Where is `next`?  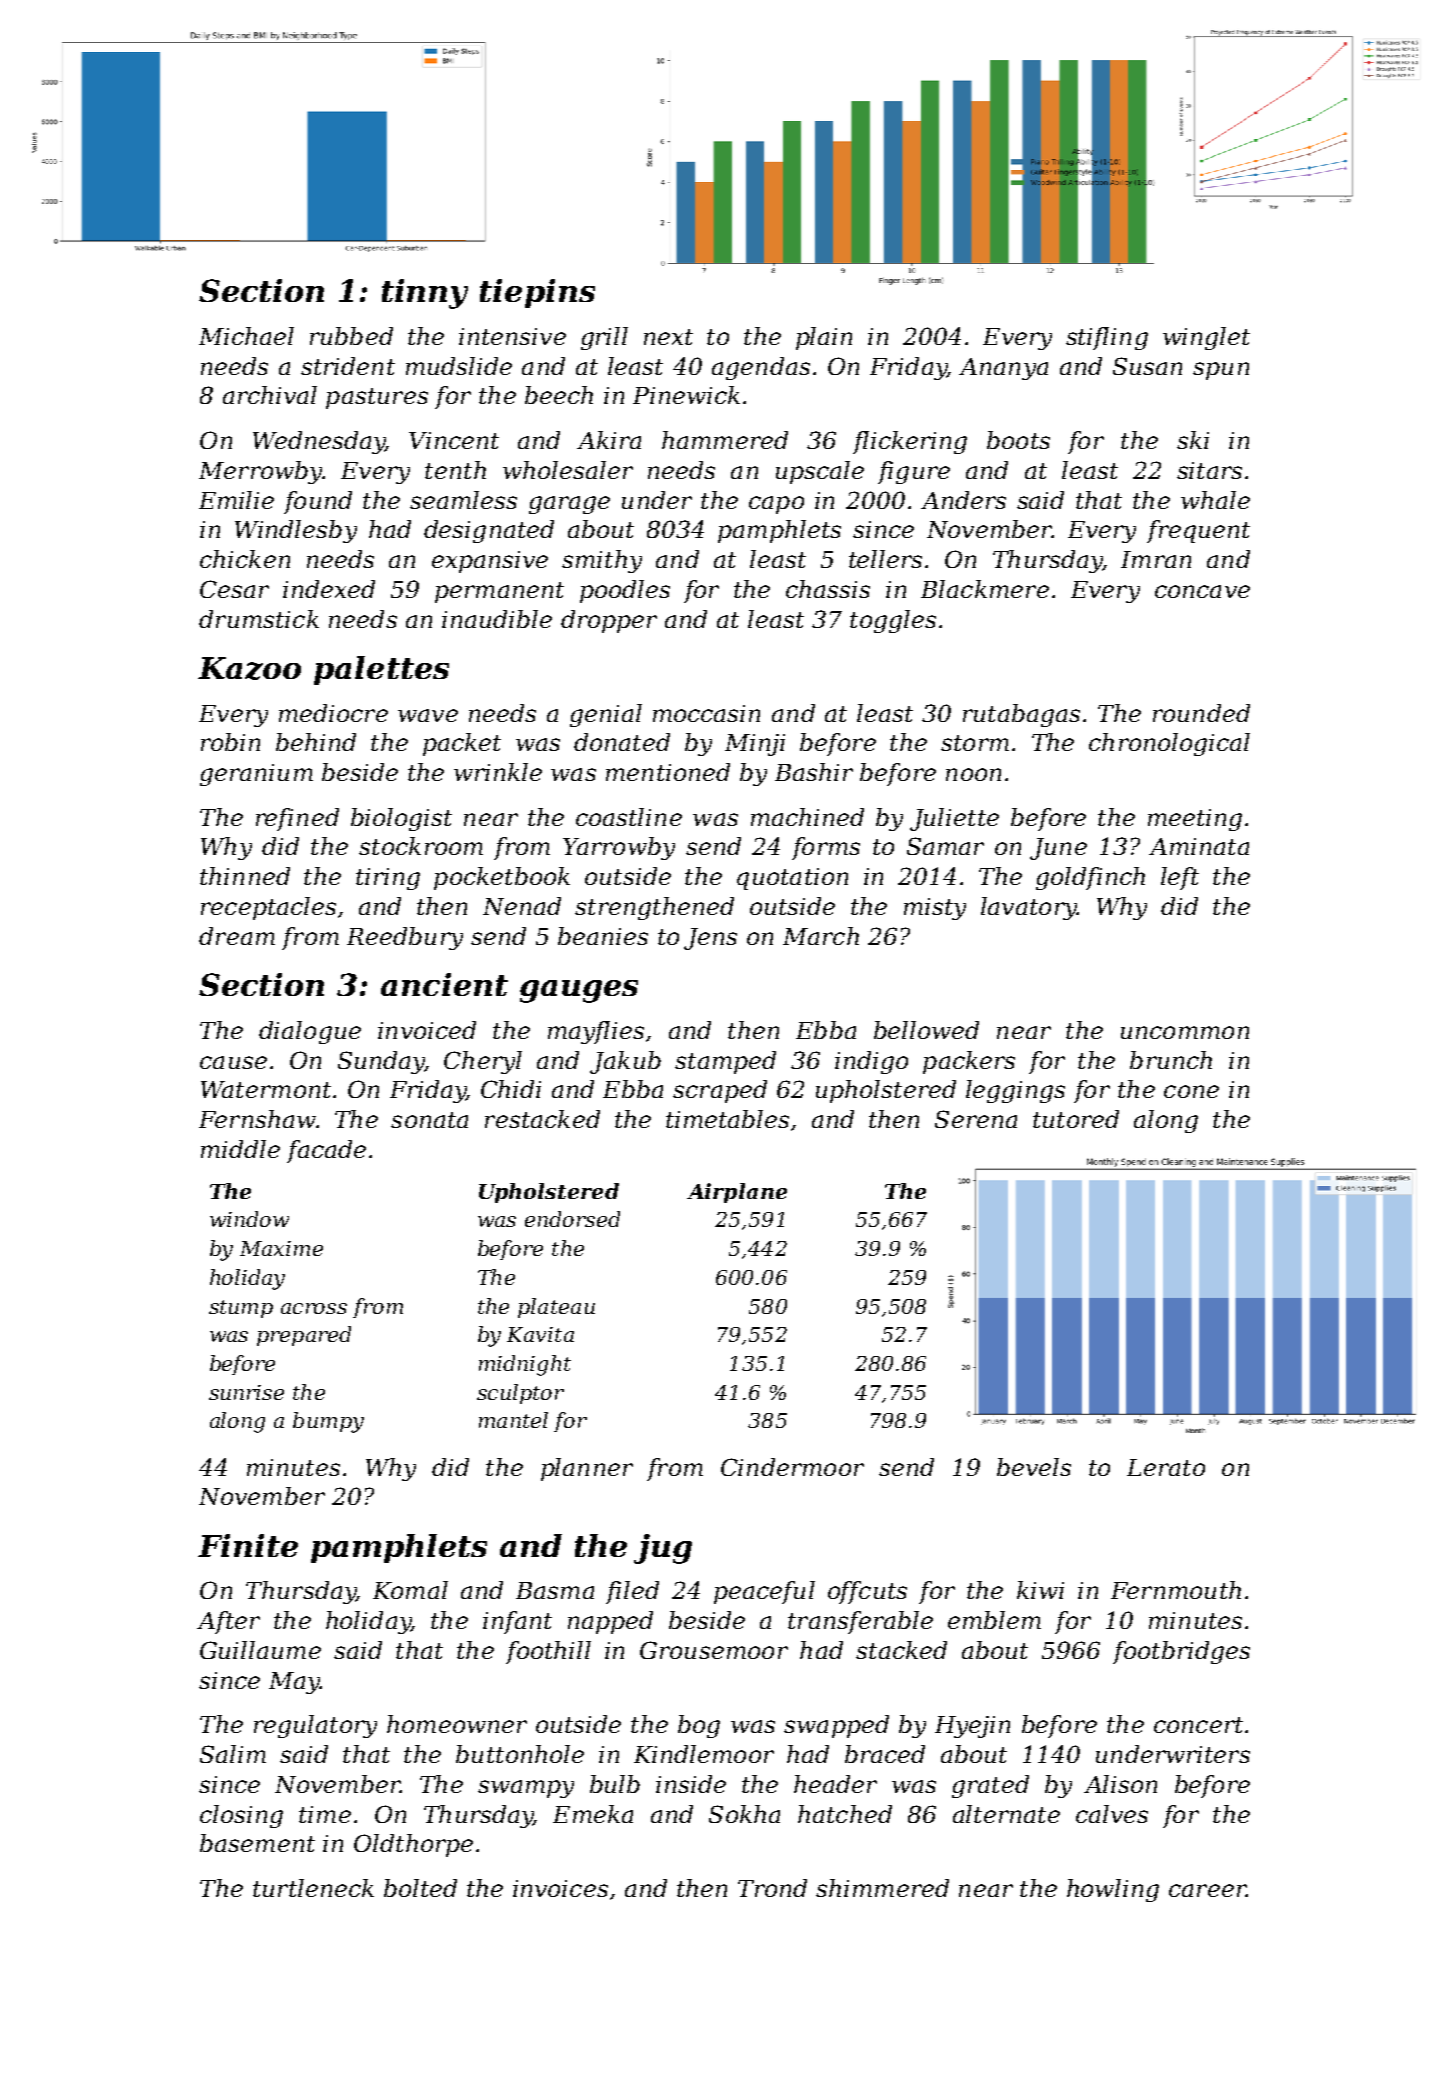
next is located at coordinates (668, 337).
